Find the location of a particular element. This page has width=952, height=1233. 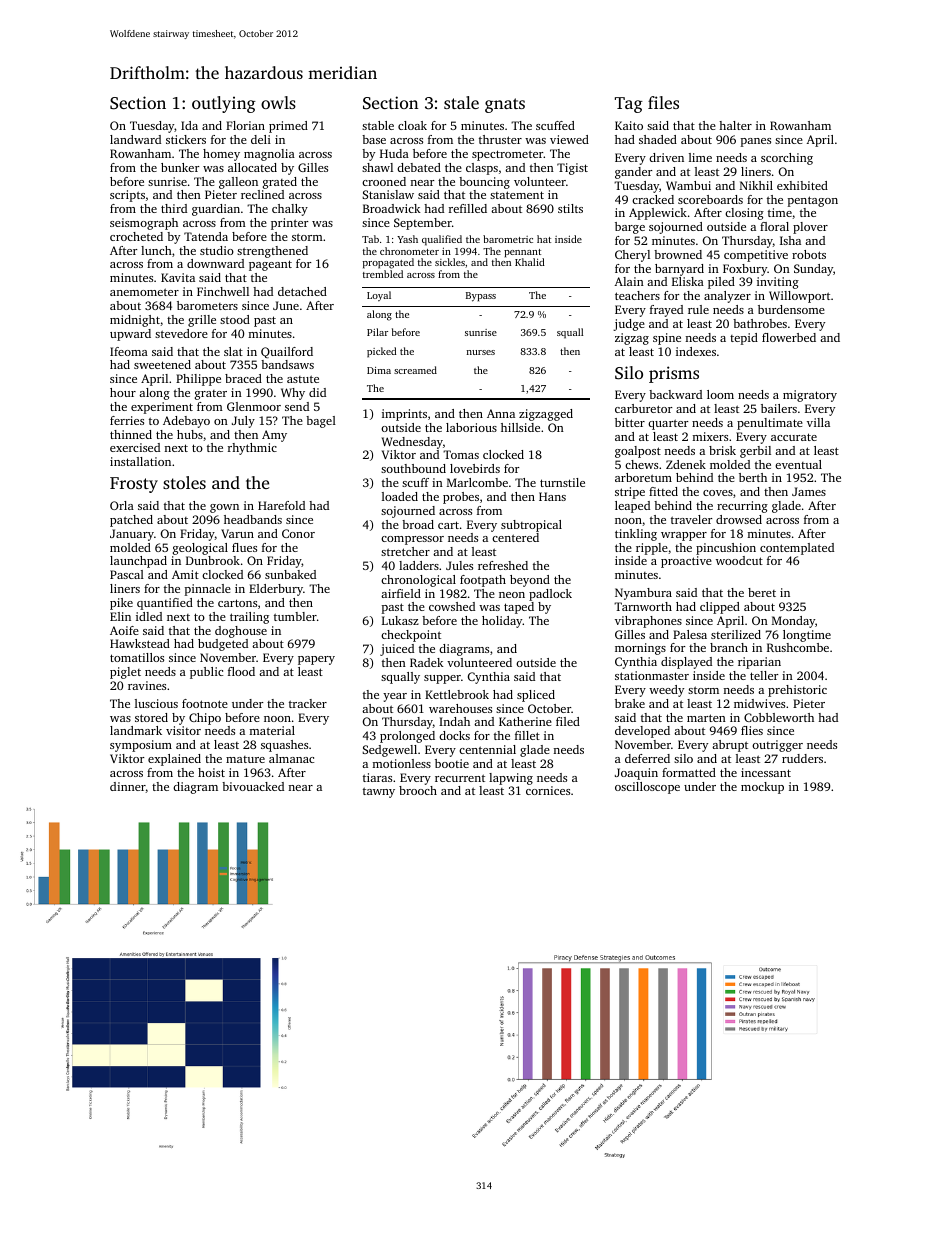

hubs is located at coordinates (190, 434).
